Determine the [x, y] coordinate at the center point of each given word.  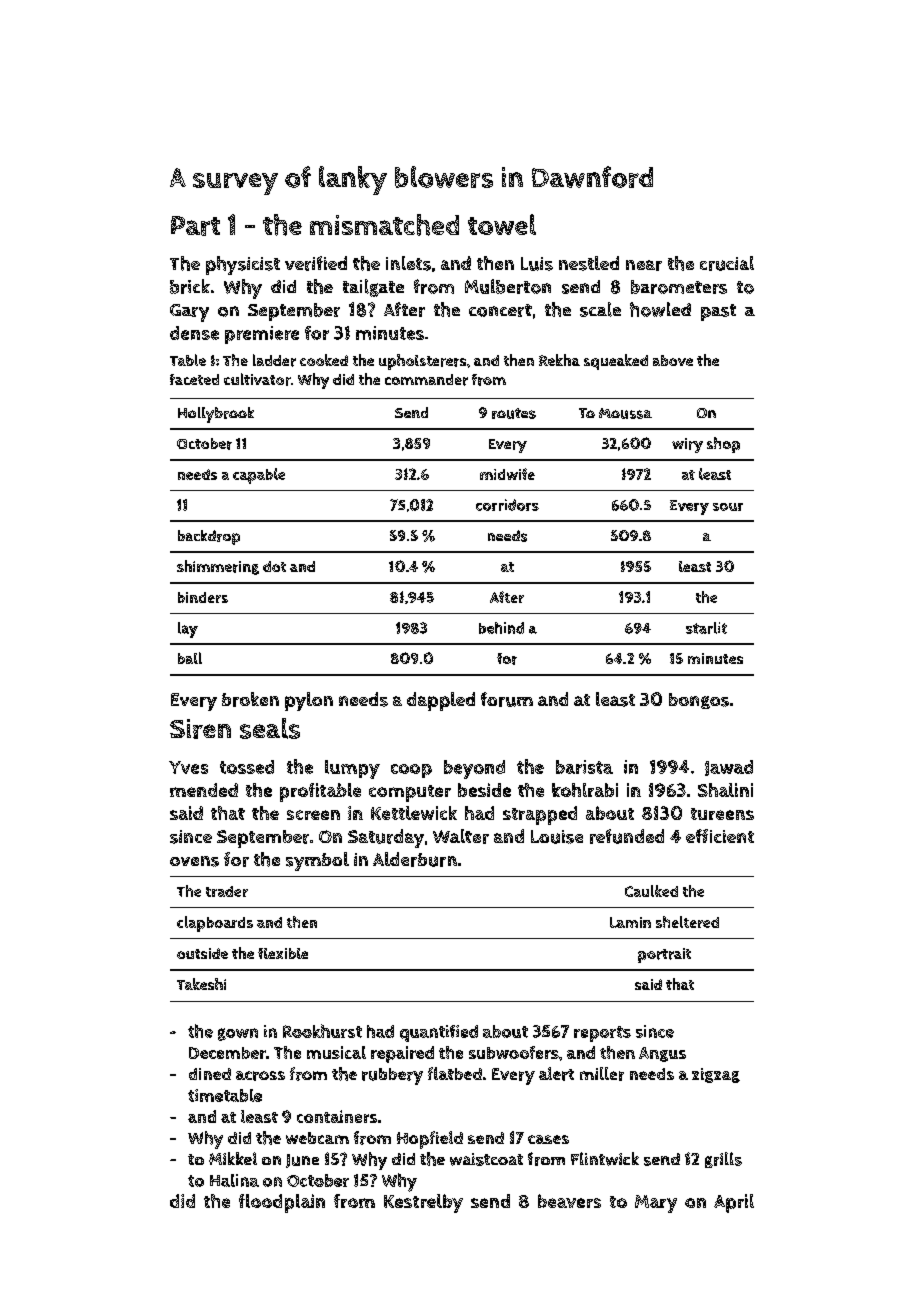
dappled [441, 701]
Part [195, 226]
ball [190, 658]
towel [502, 224]
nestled [589, 263]
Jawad [729, 768]
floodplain [282, 1203]
